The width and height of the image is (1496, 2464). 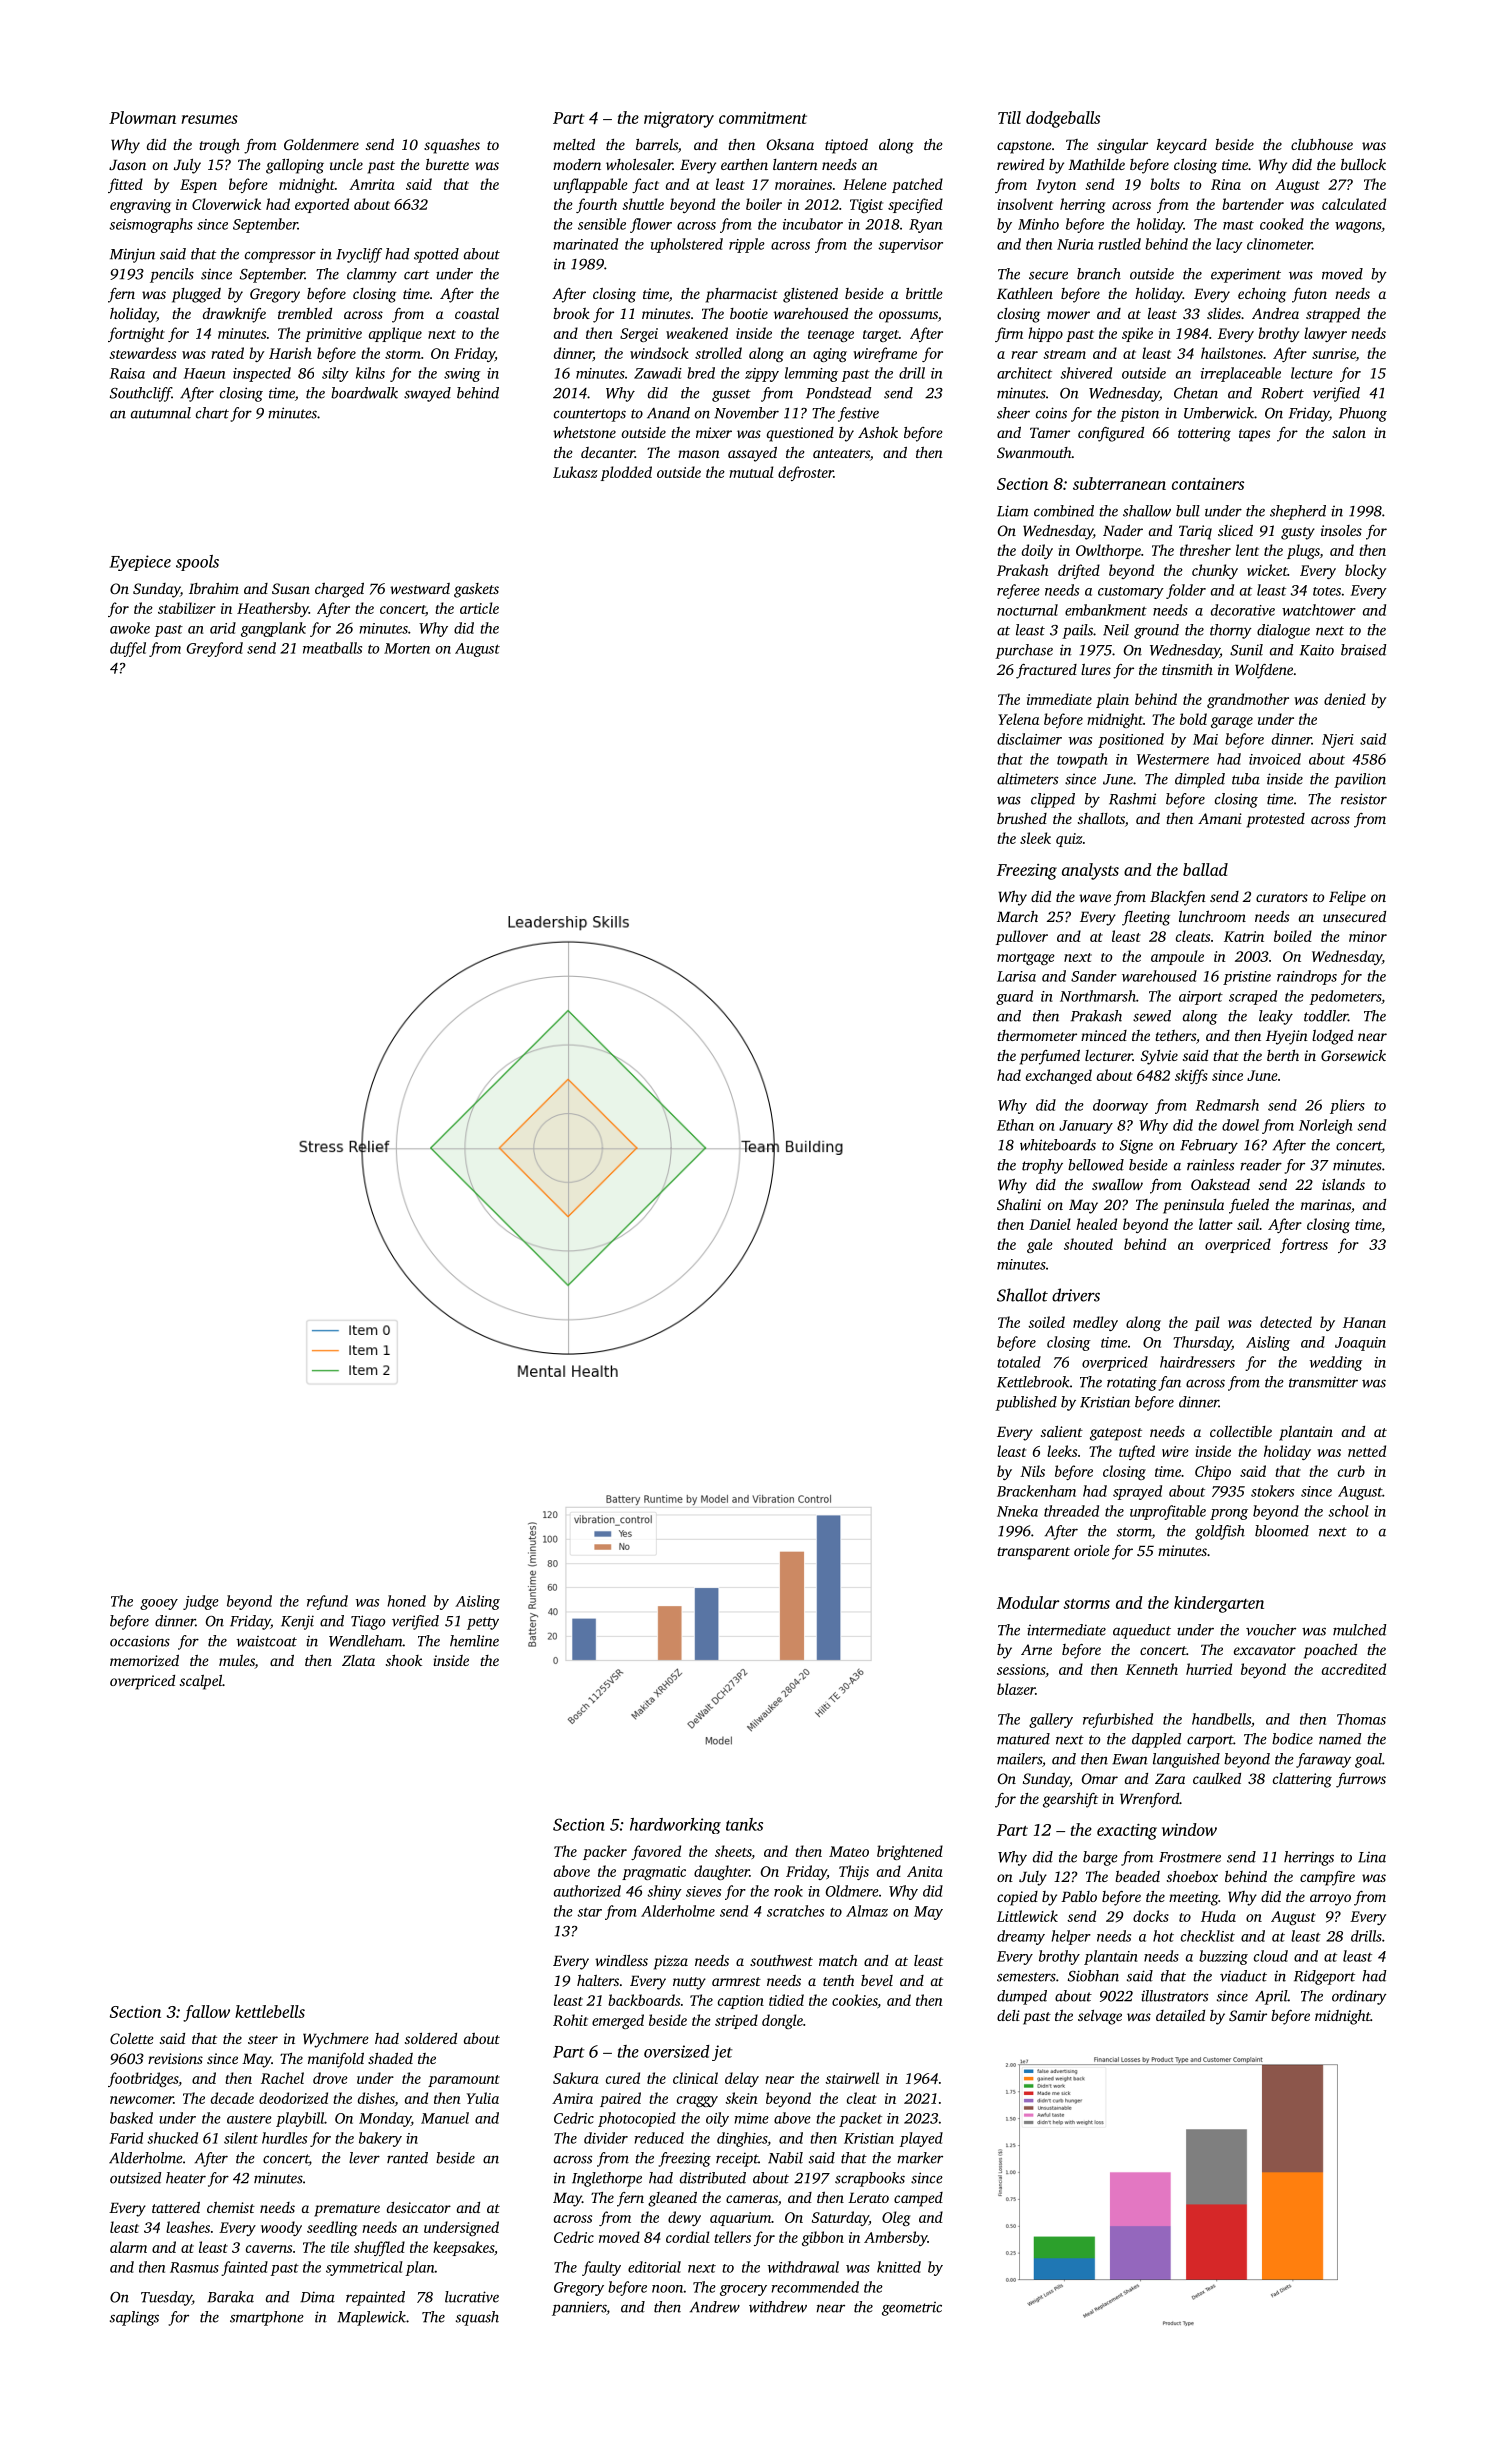 I want to click on piston, so click(x=1139, y=414).
